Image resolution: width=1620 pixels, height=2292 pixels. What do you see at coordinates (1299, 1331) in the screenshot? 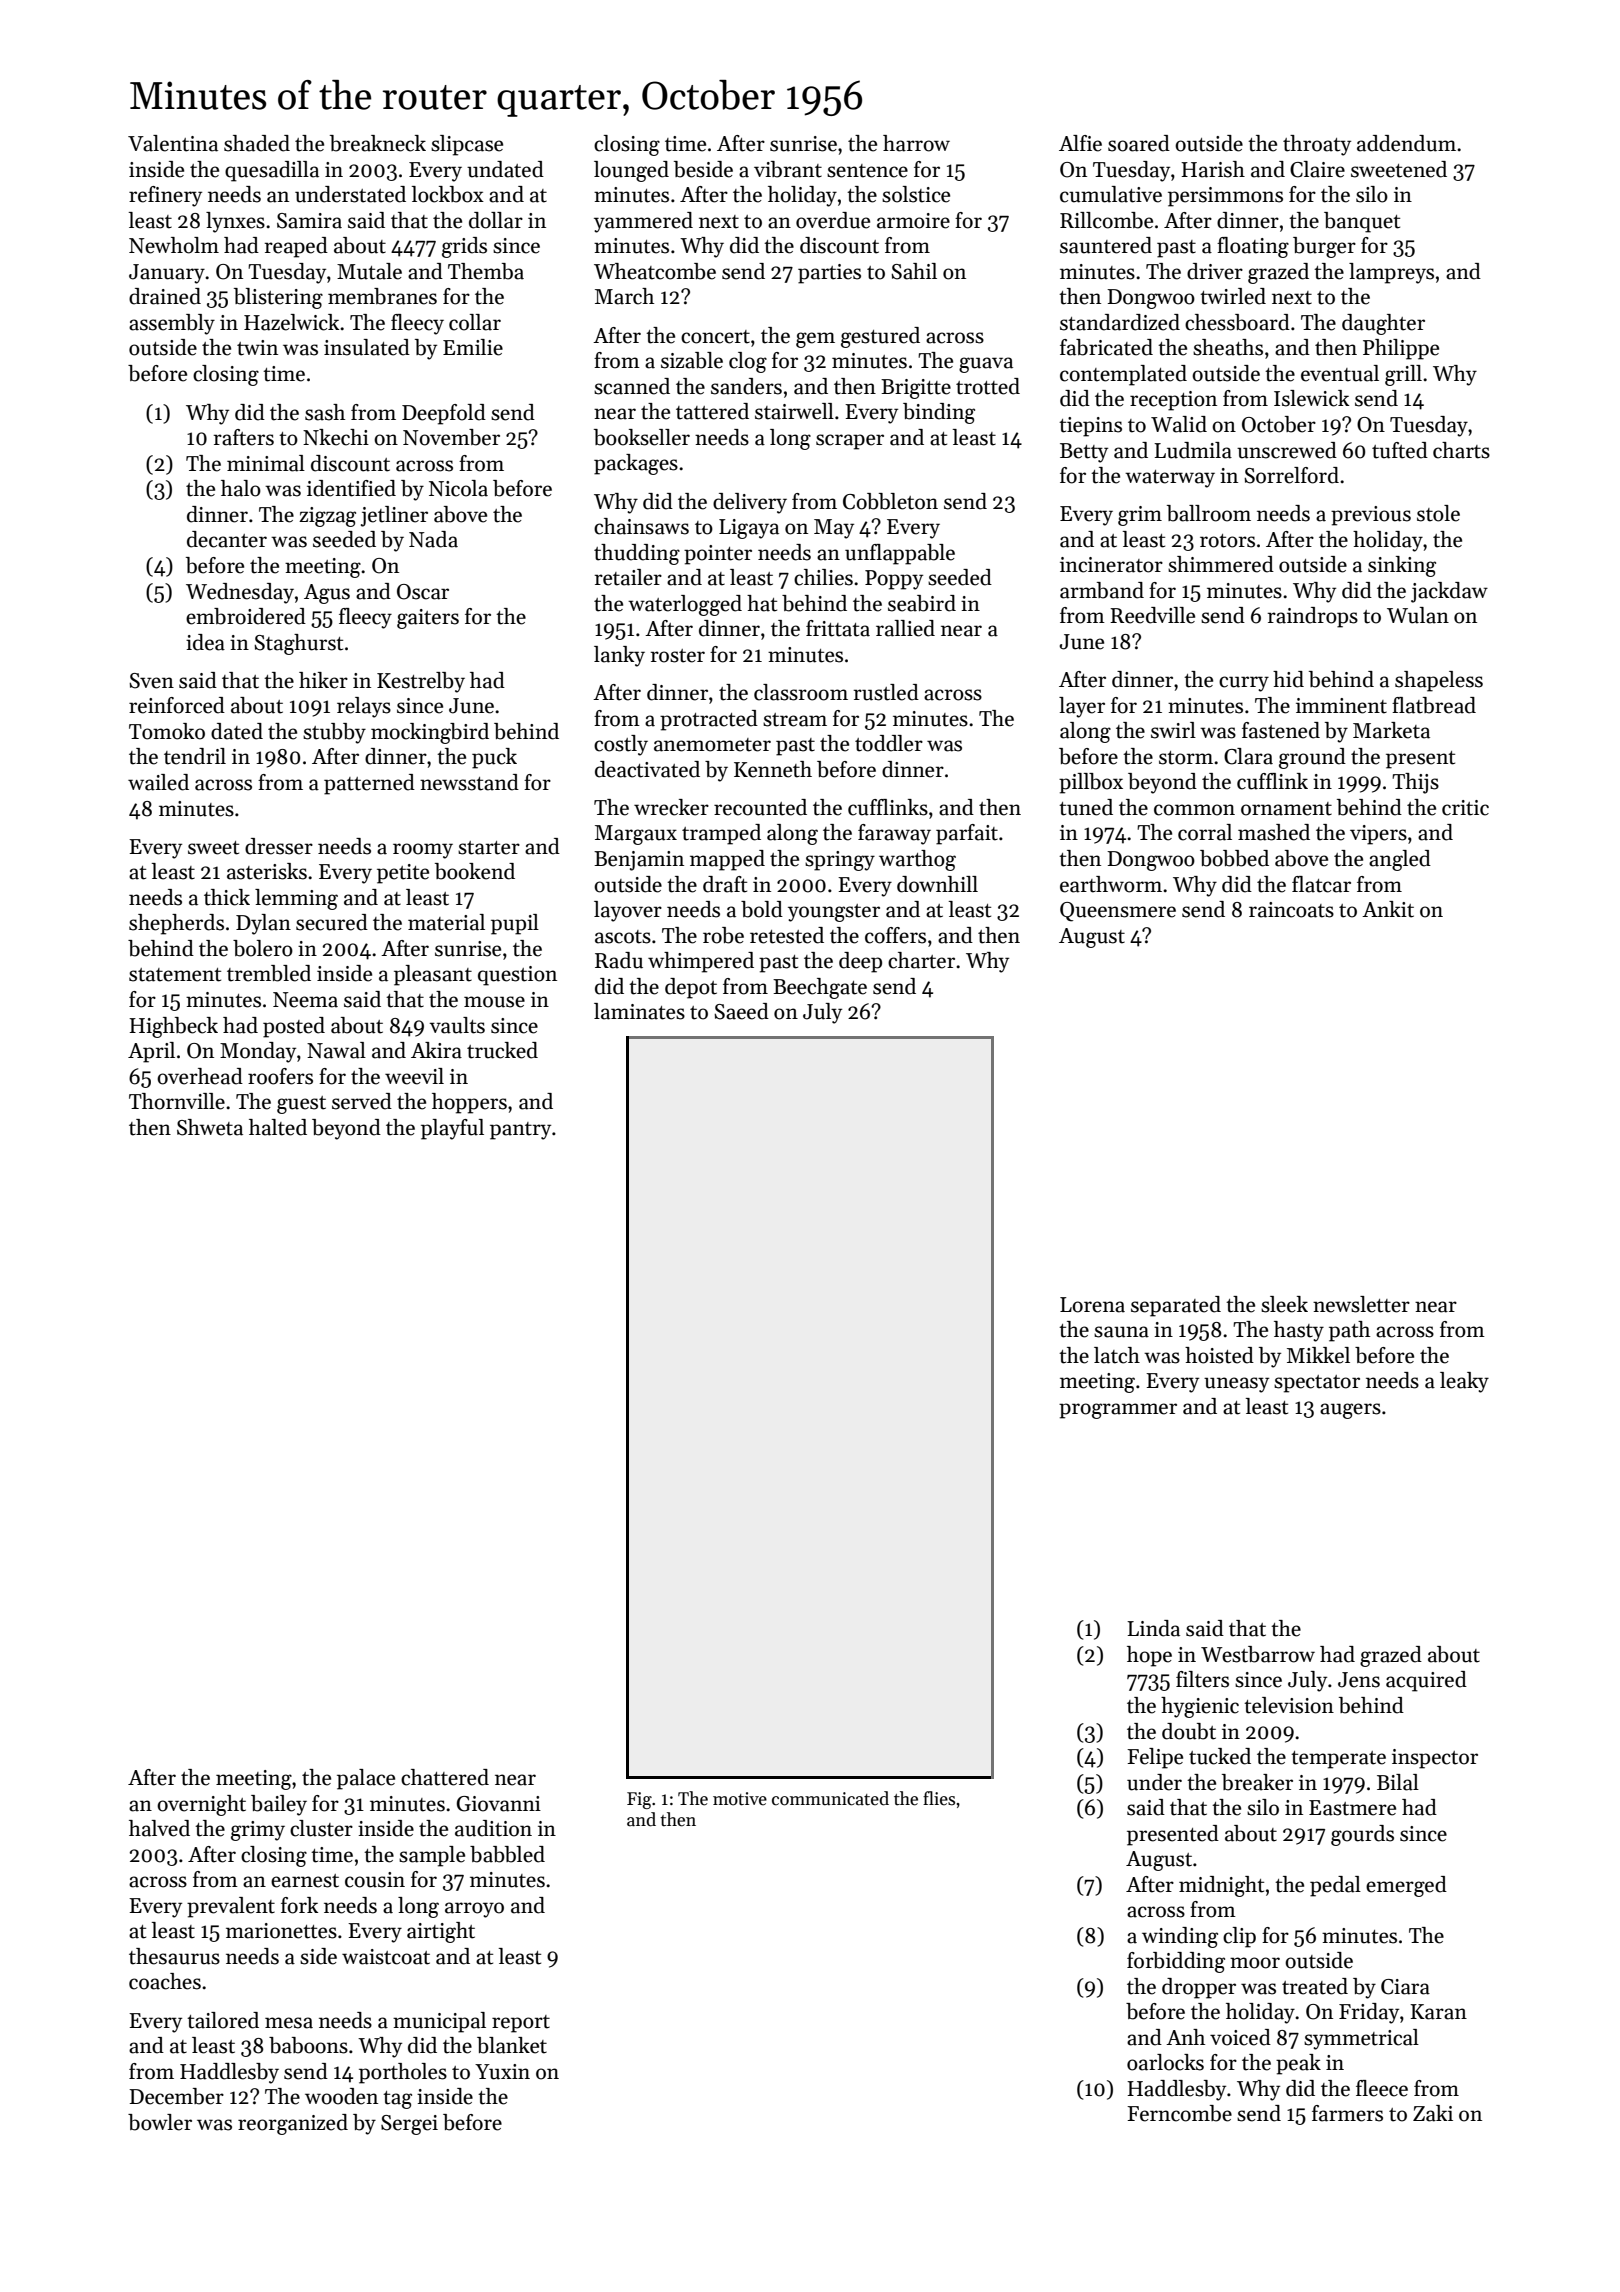
I see `hasty` at bounding box center [1299, 1331].
